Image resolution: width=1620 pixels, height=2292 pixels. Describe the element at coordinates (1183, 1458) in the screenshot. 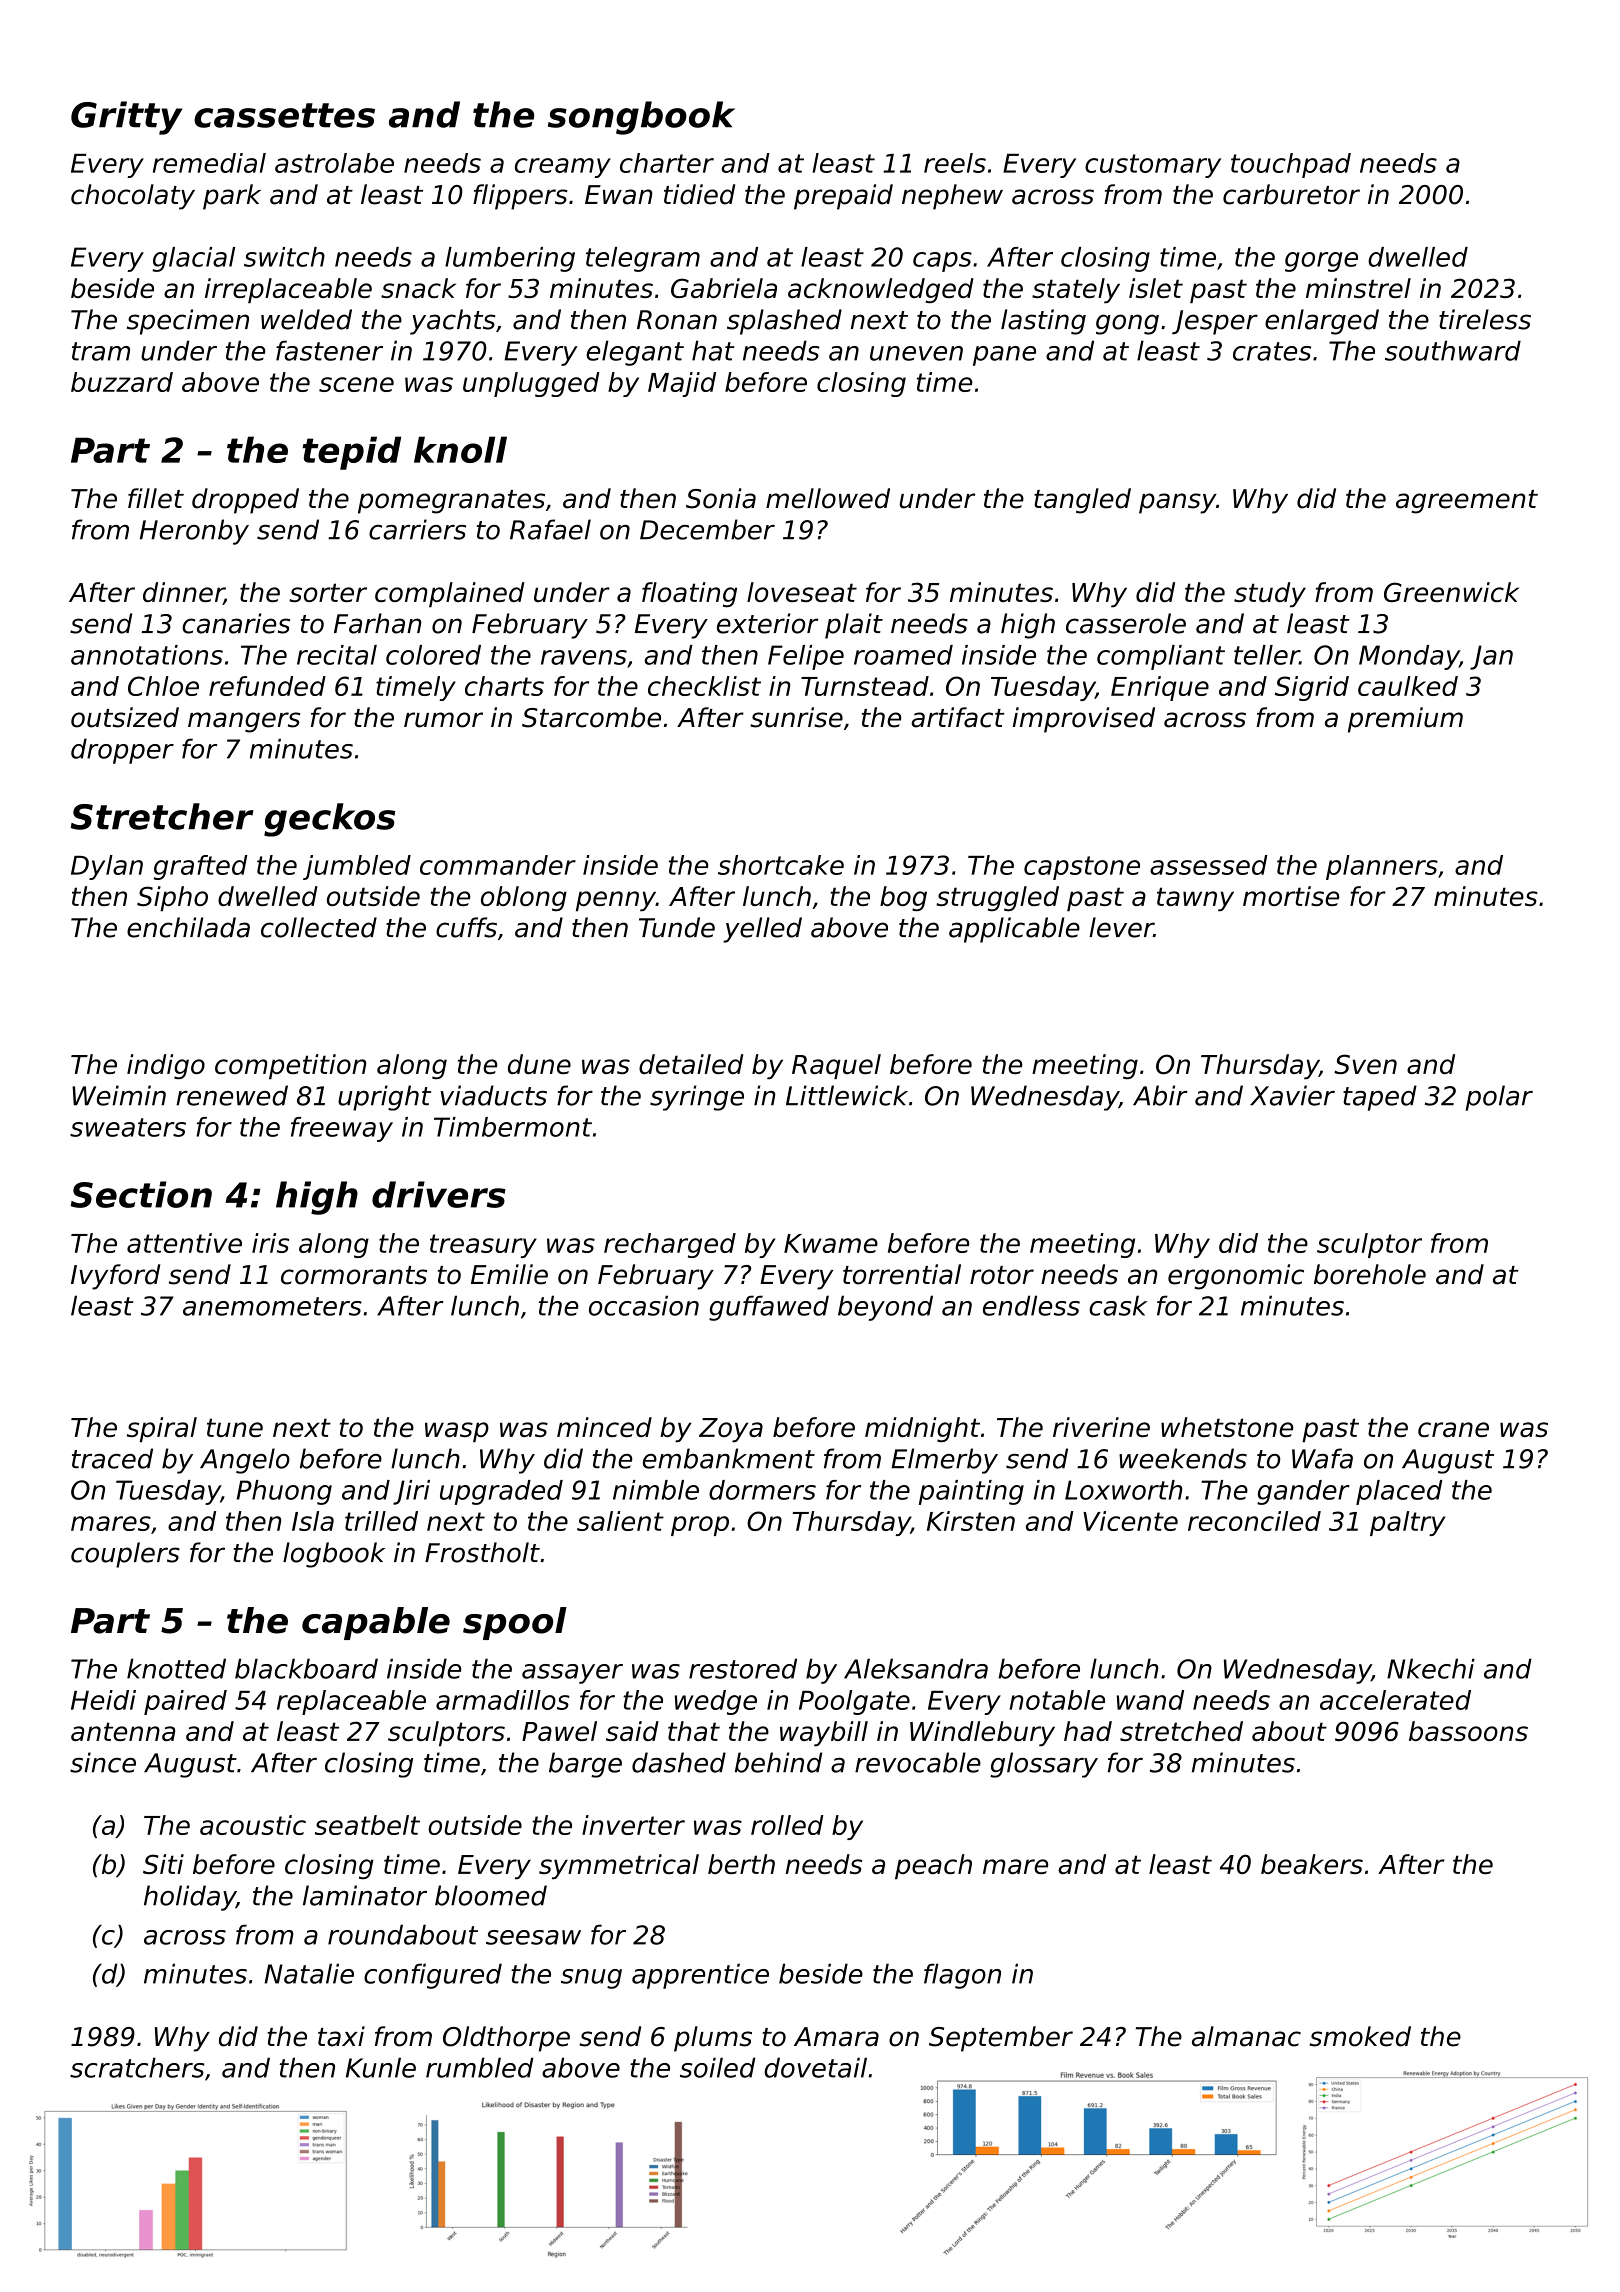

I see `weekends` at that location.
